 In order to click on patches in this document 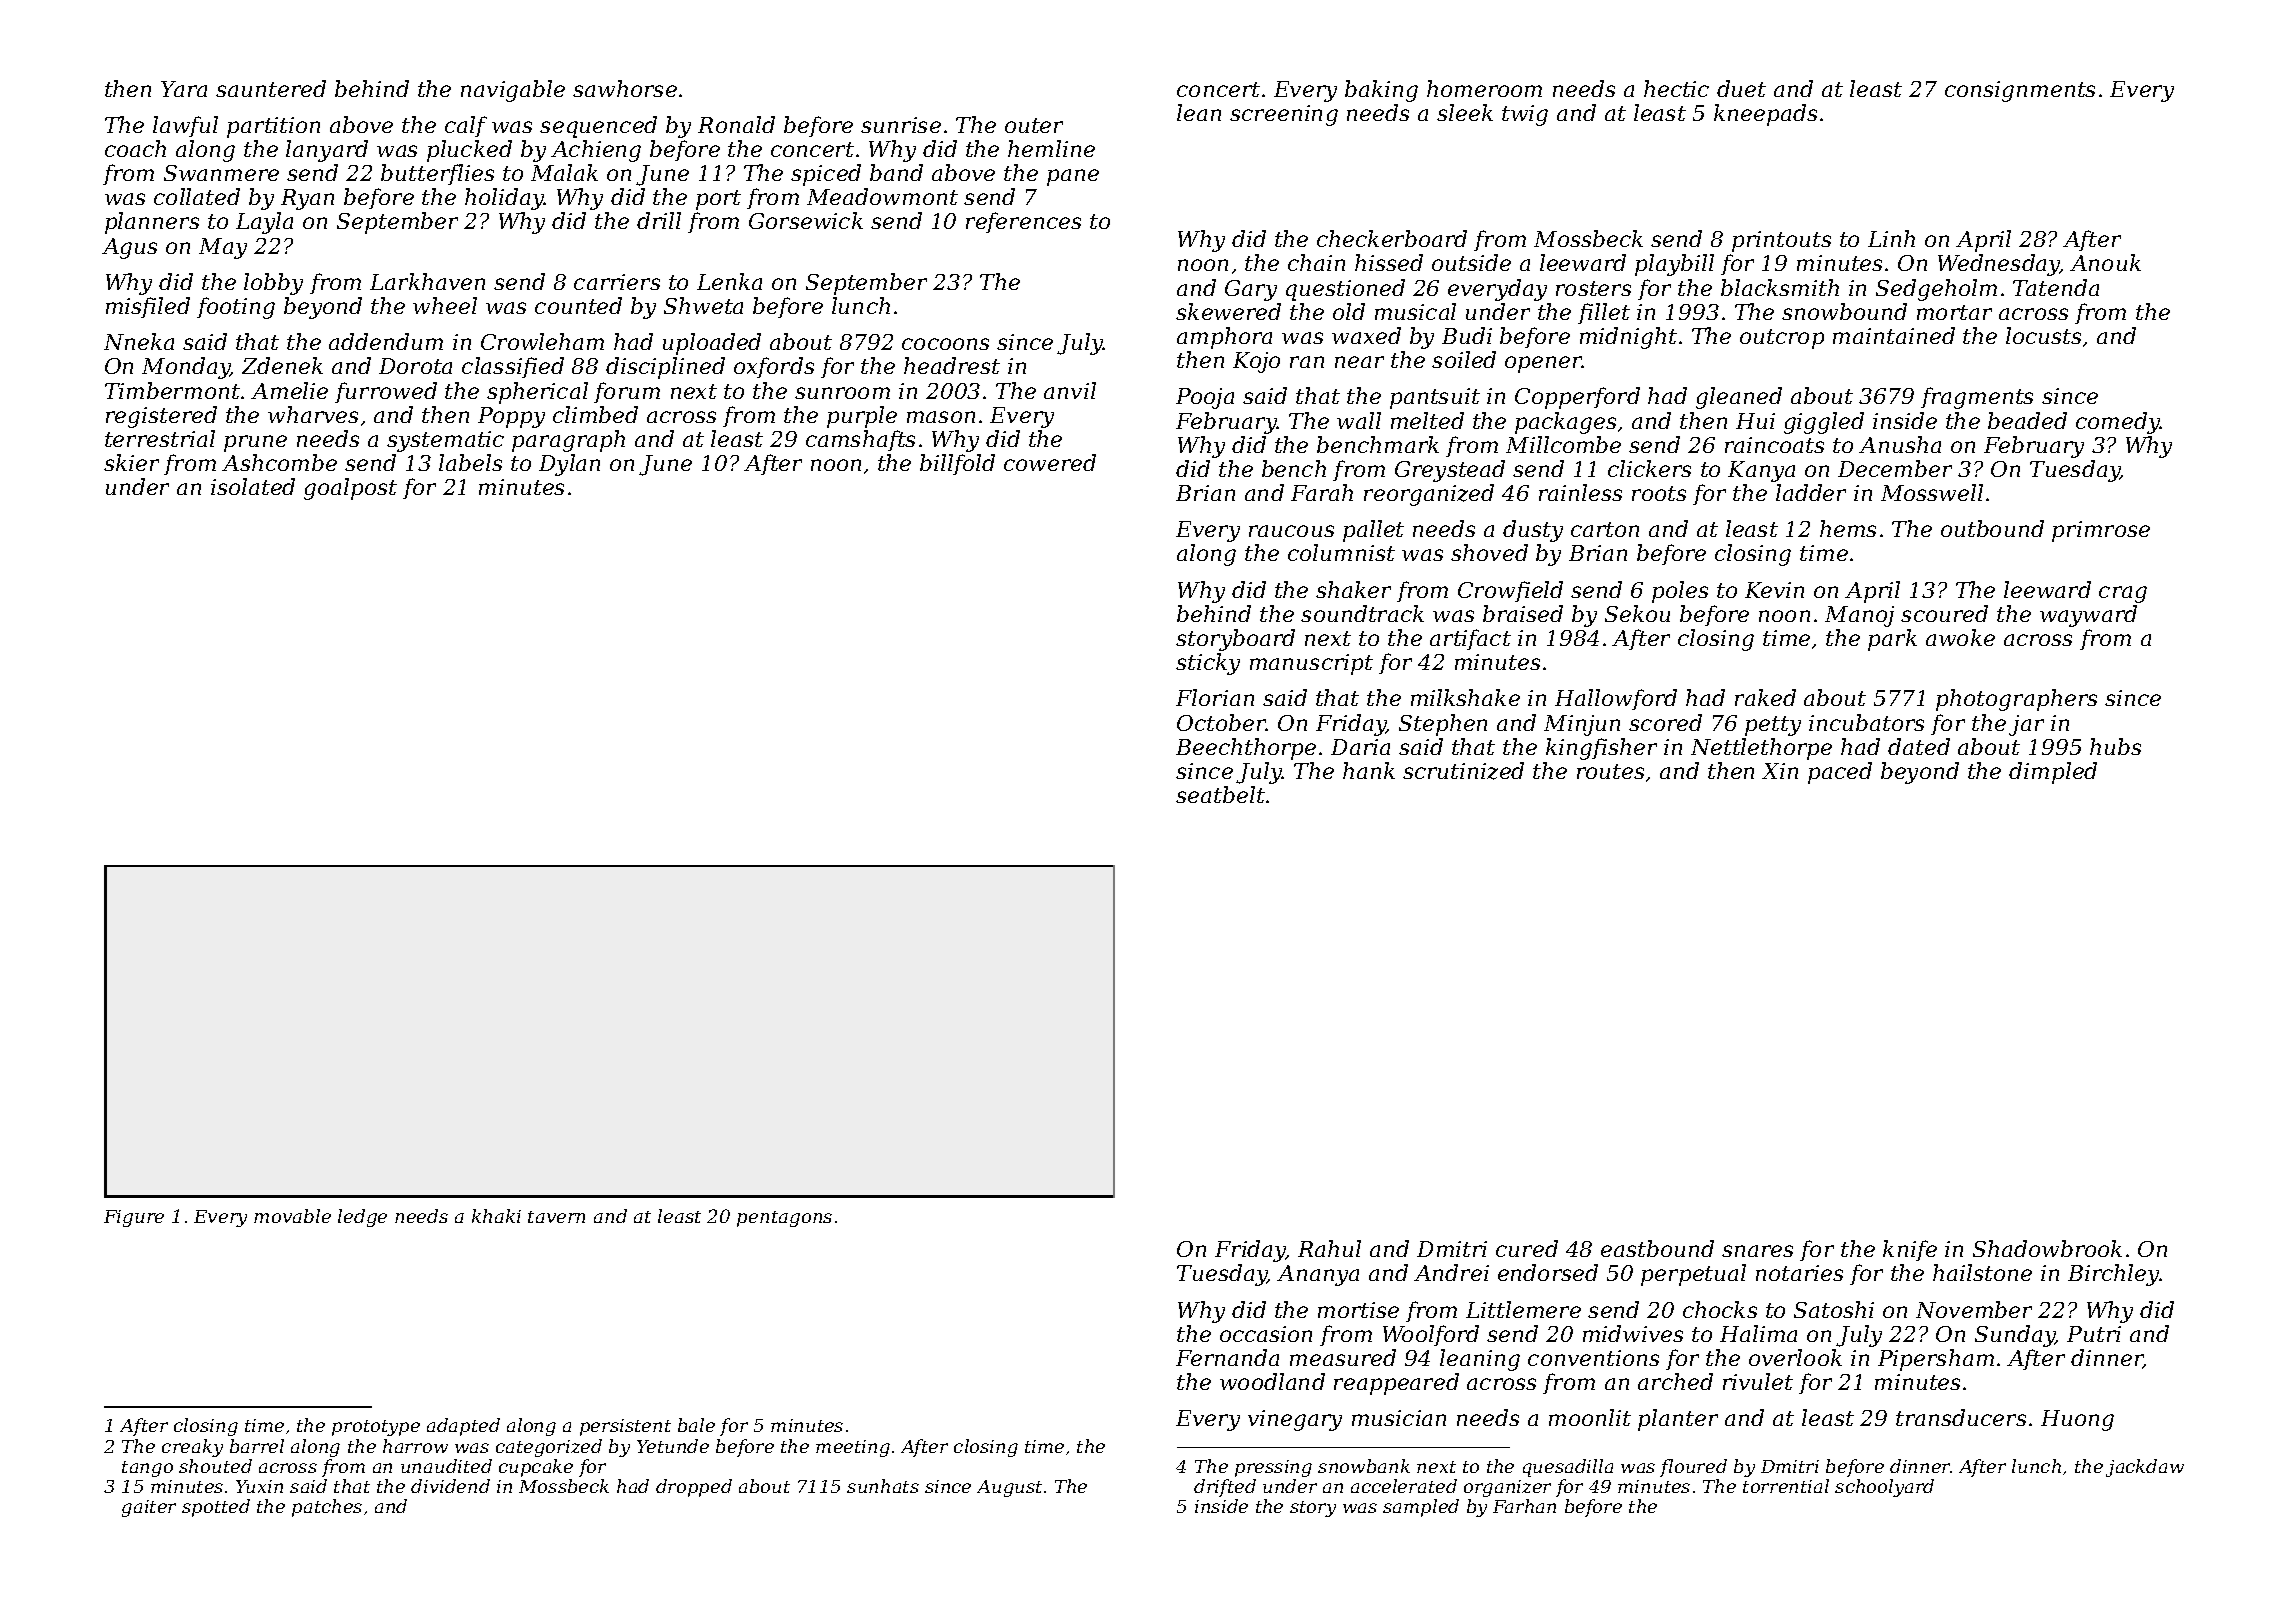, I will do `click(327, 1508)`.
